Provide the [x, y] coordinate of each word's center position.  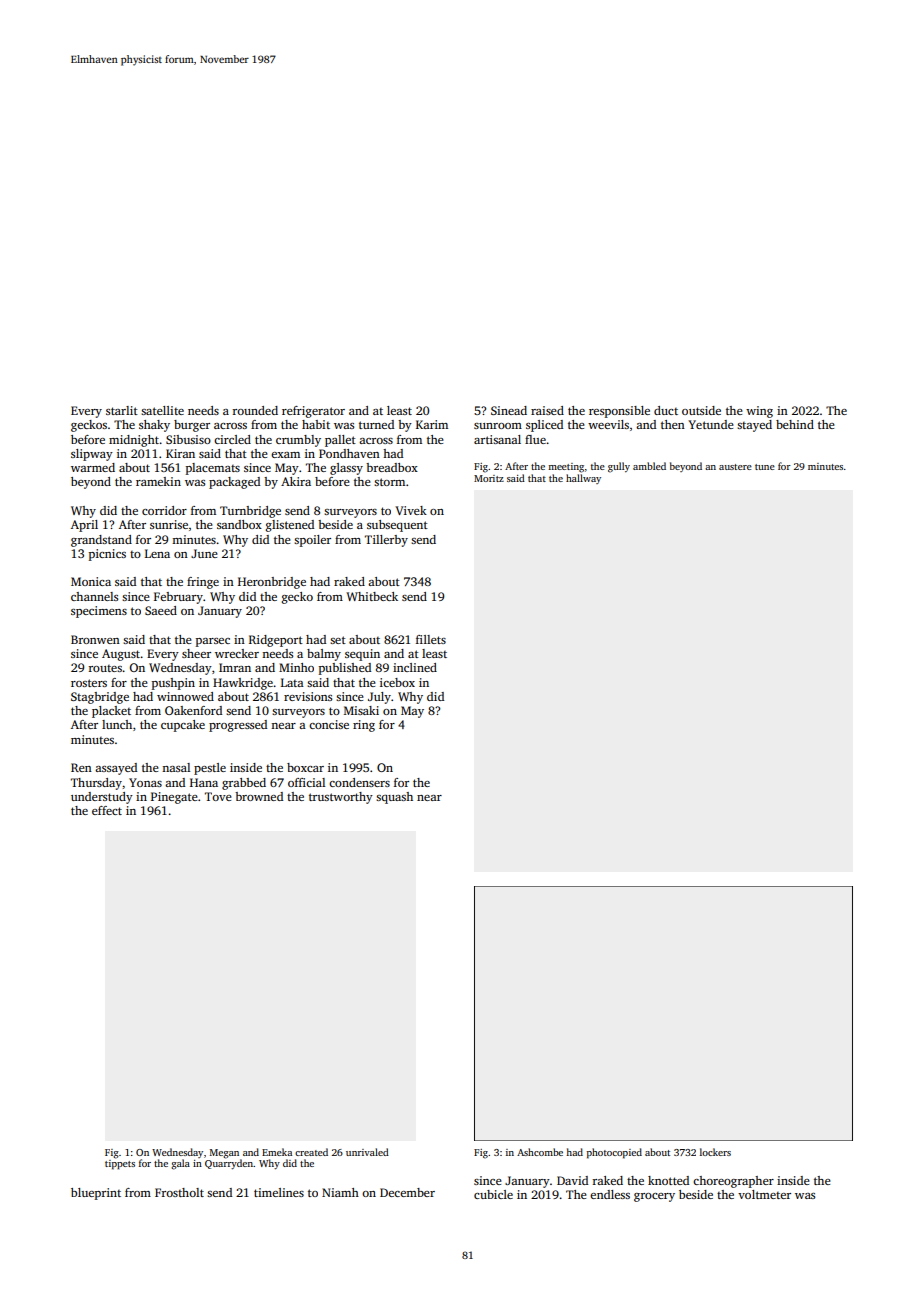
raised [547, 410]
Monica [91, 581]
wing [759, 412]
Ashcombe [540, 1152]
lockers [715, 1152]
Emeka [277, 1152]
